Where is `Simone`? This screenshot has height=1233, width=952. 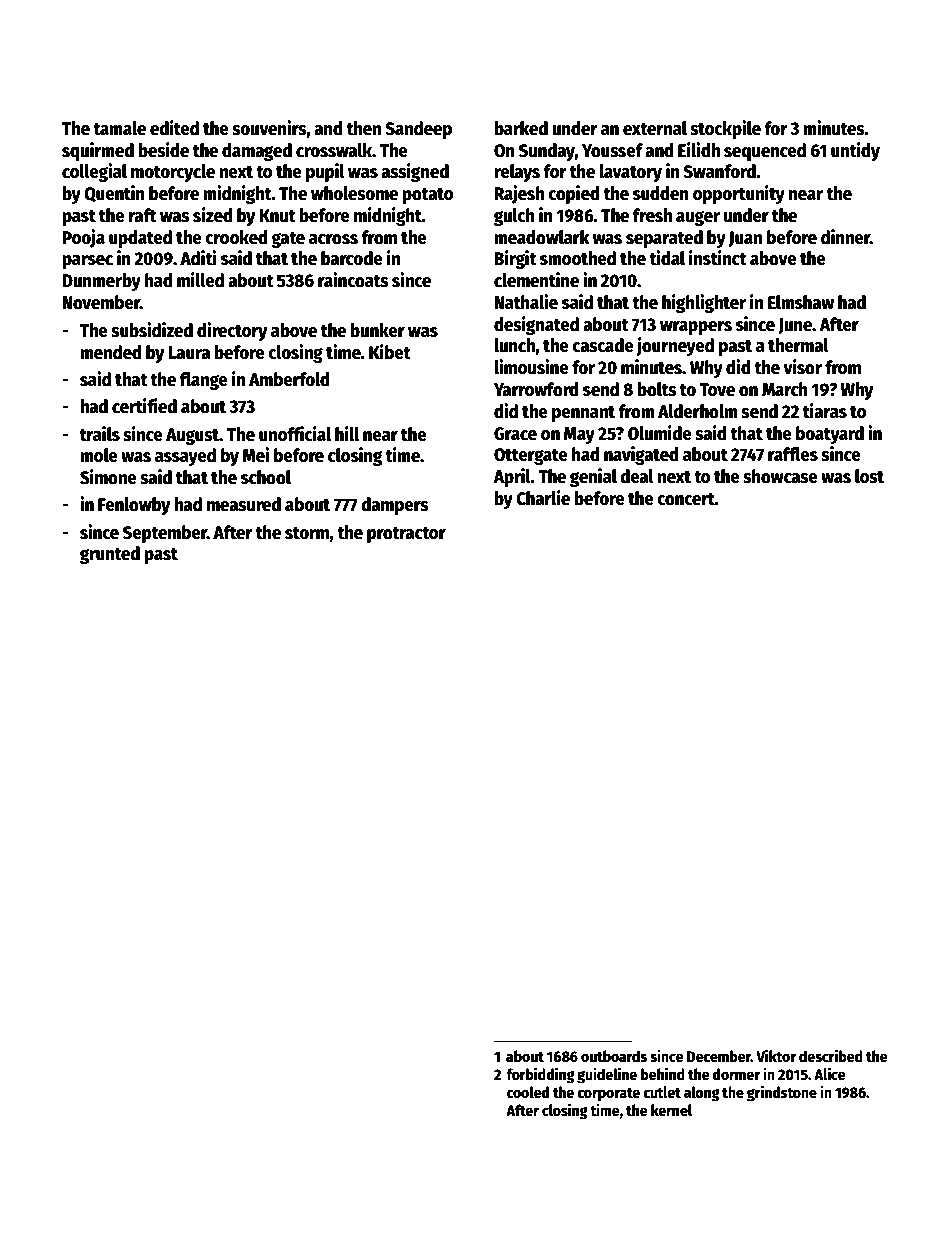
Simone is located at coordinates (108, 477).
